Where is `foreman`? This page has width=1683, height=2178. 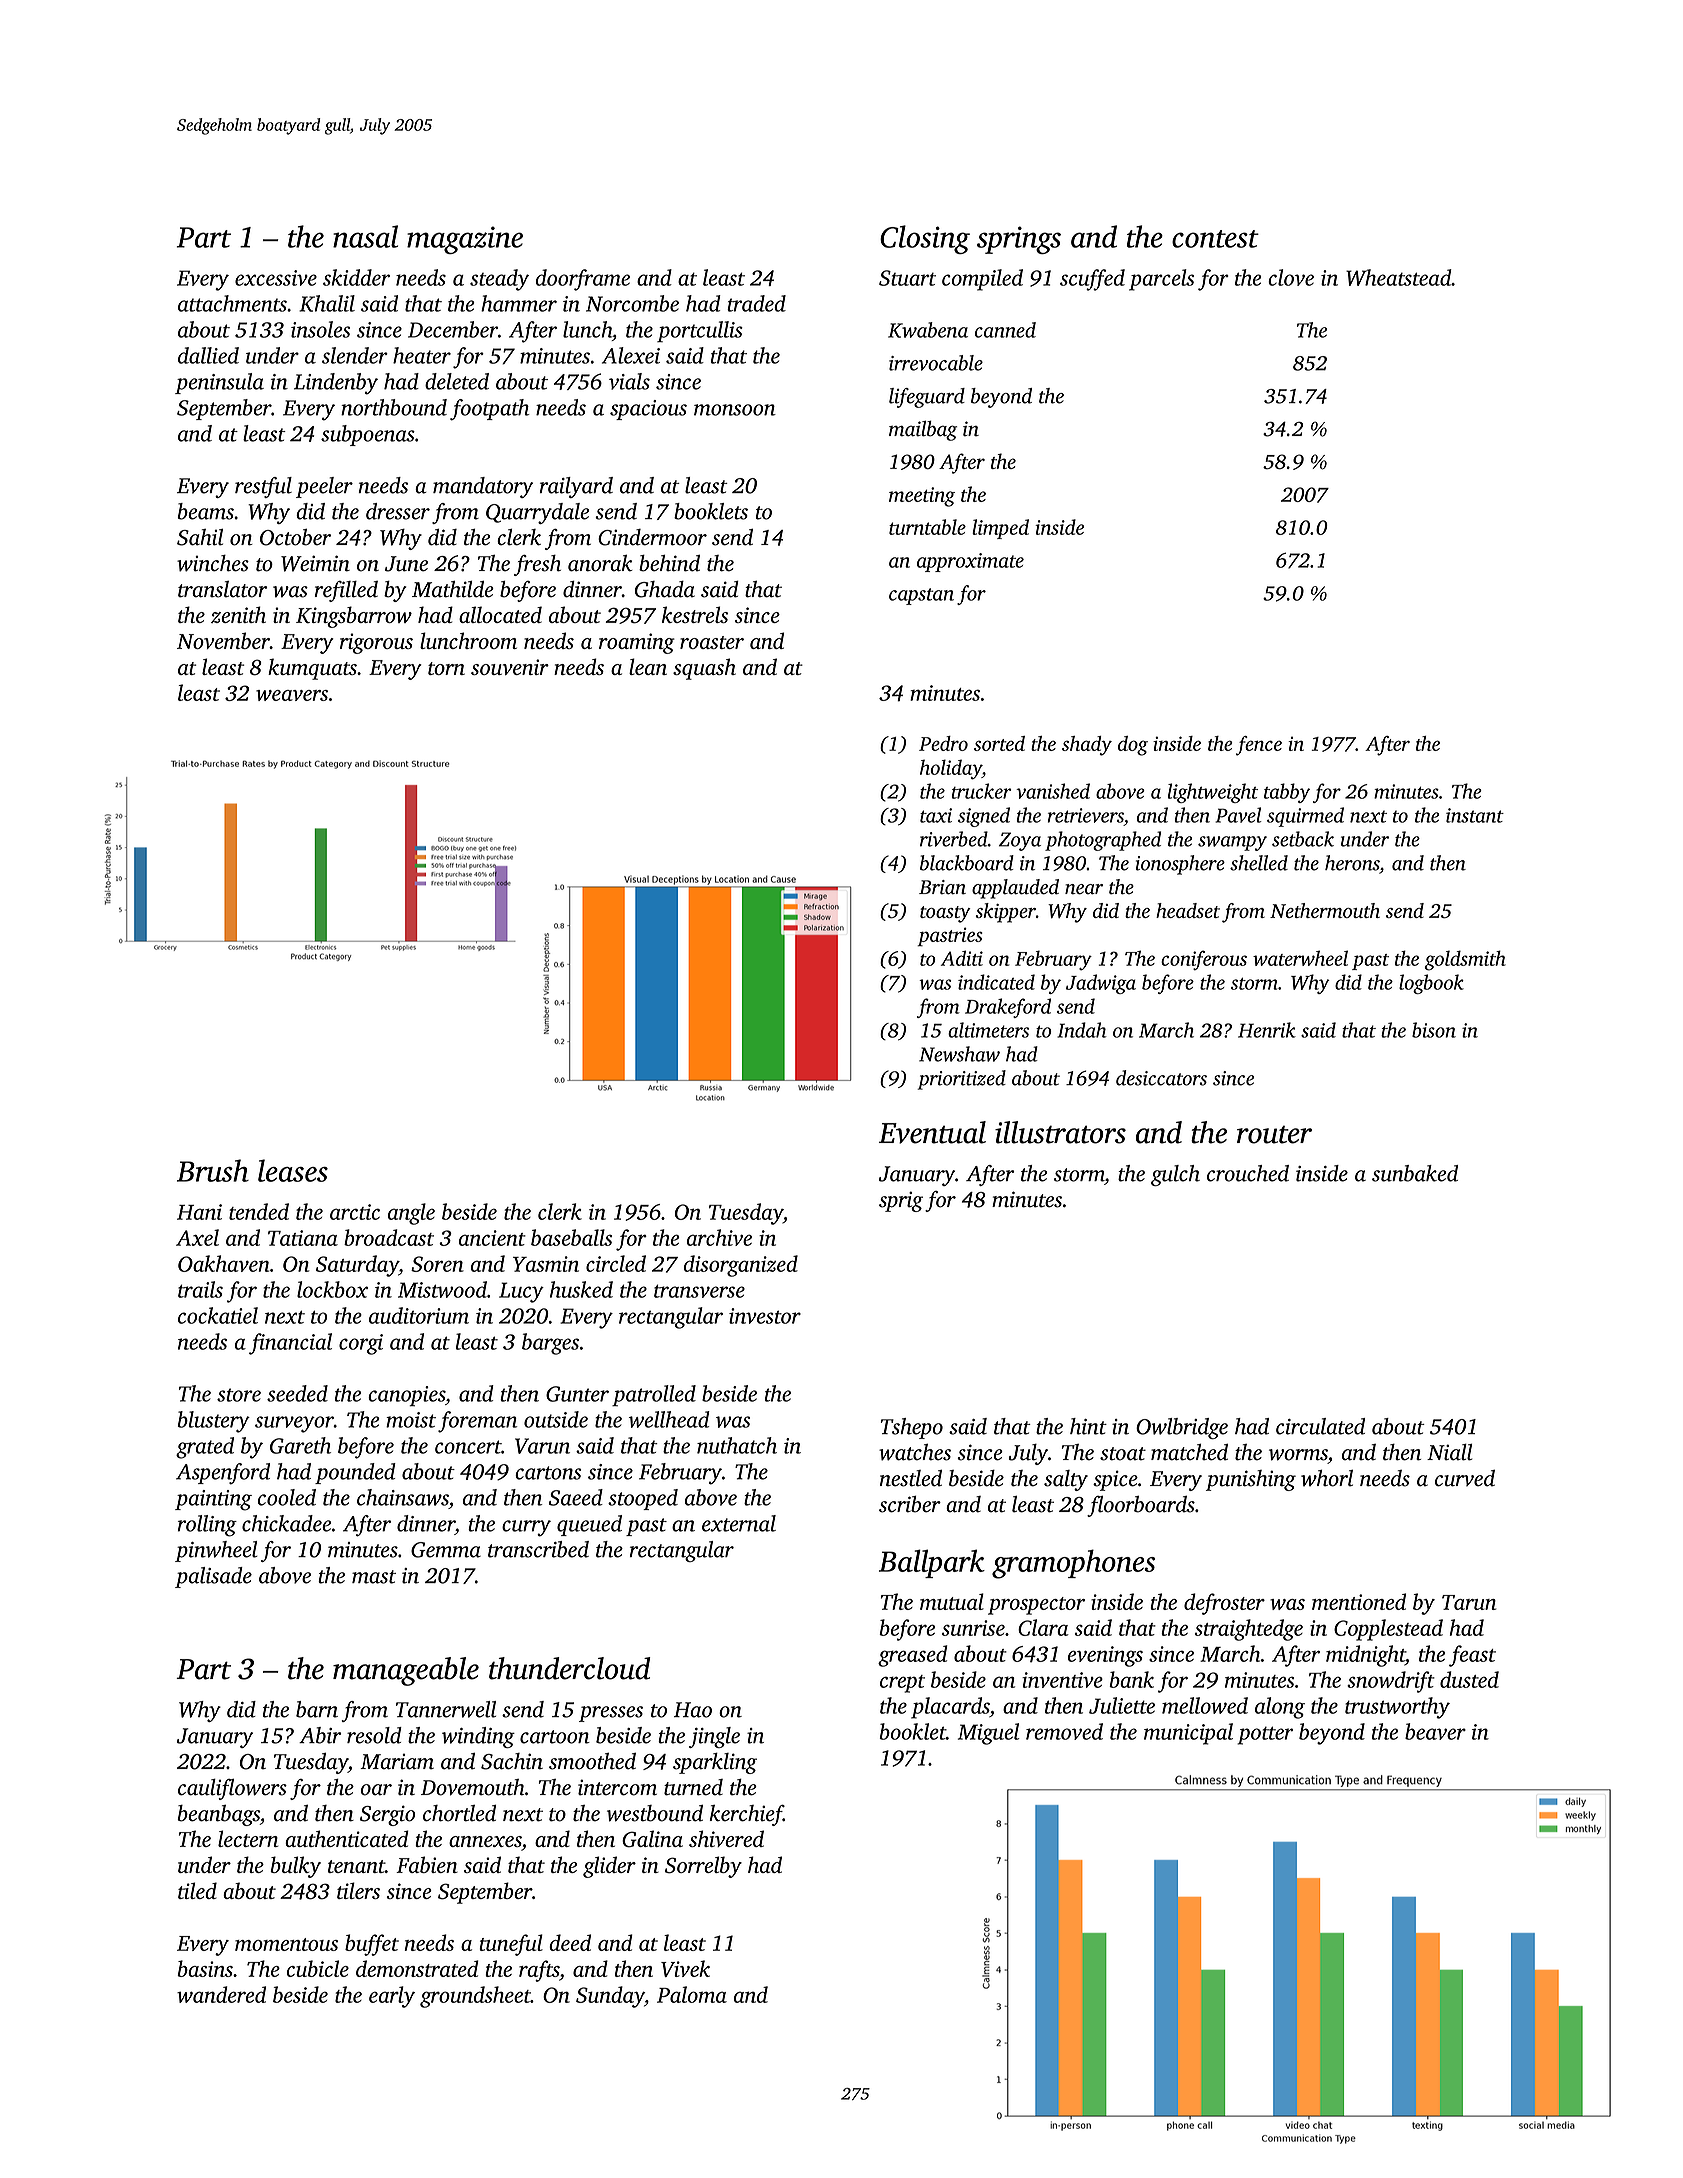 foreman is located at coordinates (477, 1422).
